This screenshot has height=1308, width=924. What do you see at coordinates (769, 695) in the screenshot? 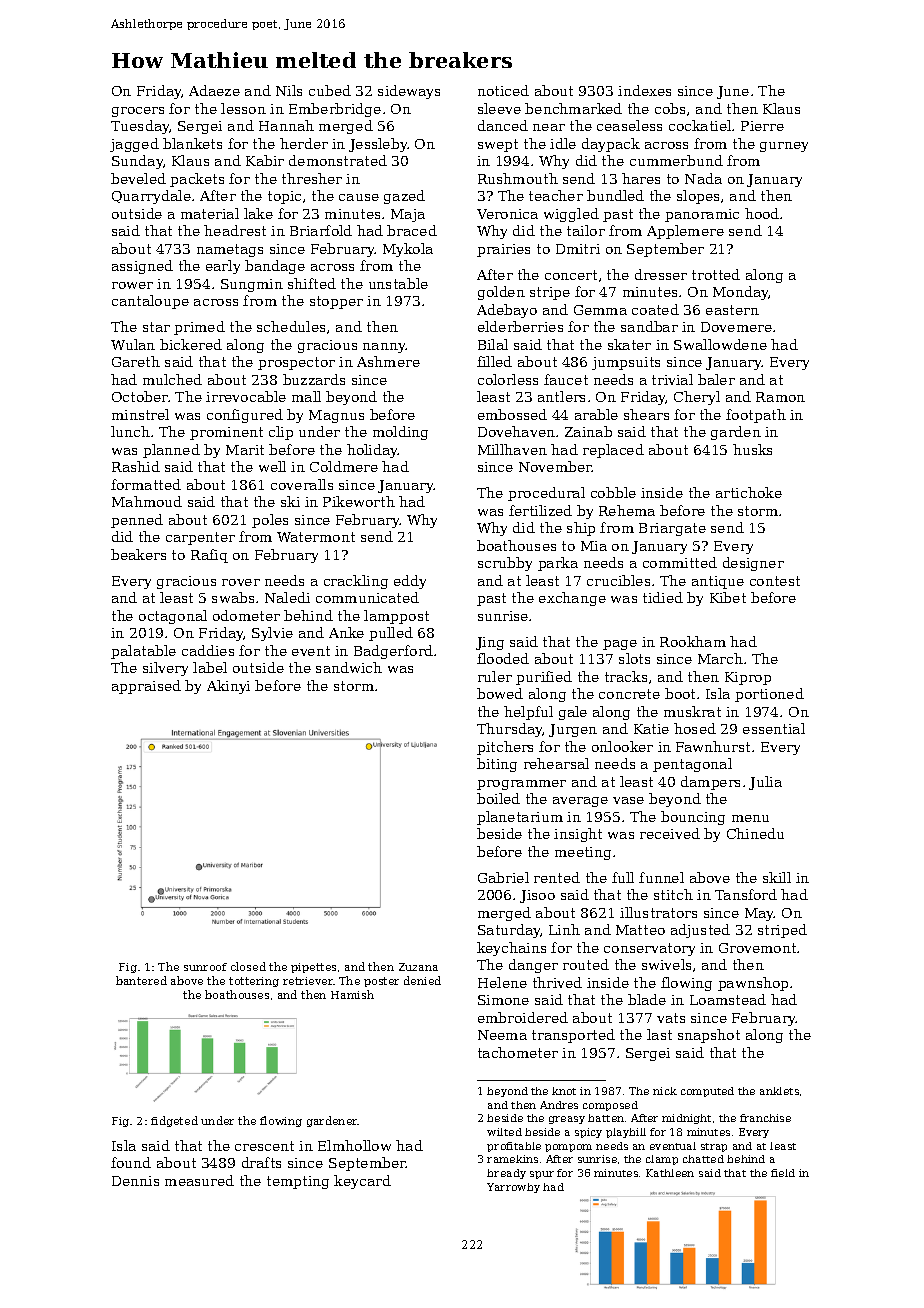
I see `portioned` at bounding box center [769, 695].
